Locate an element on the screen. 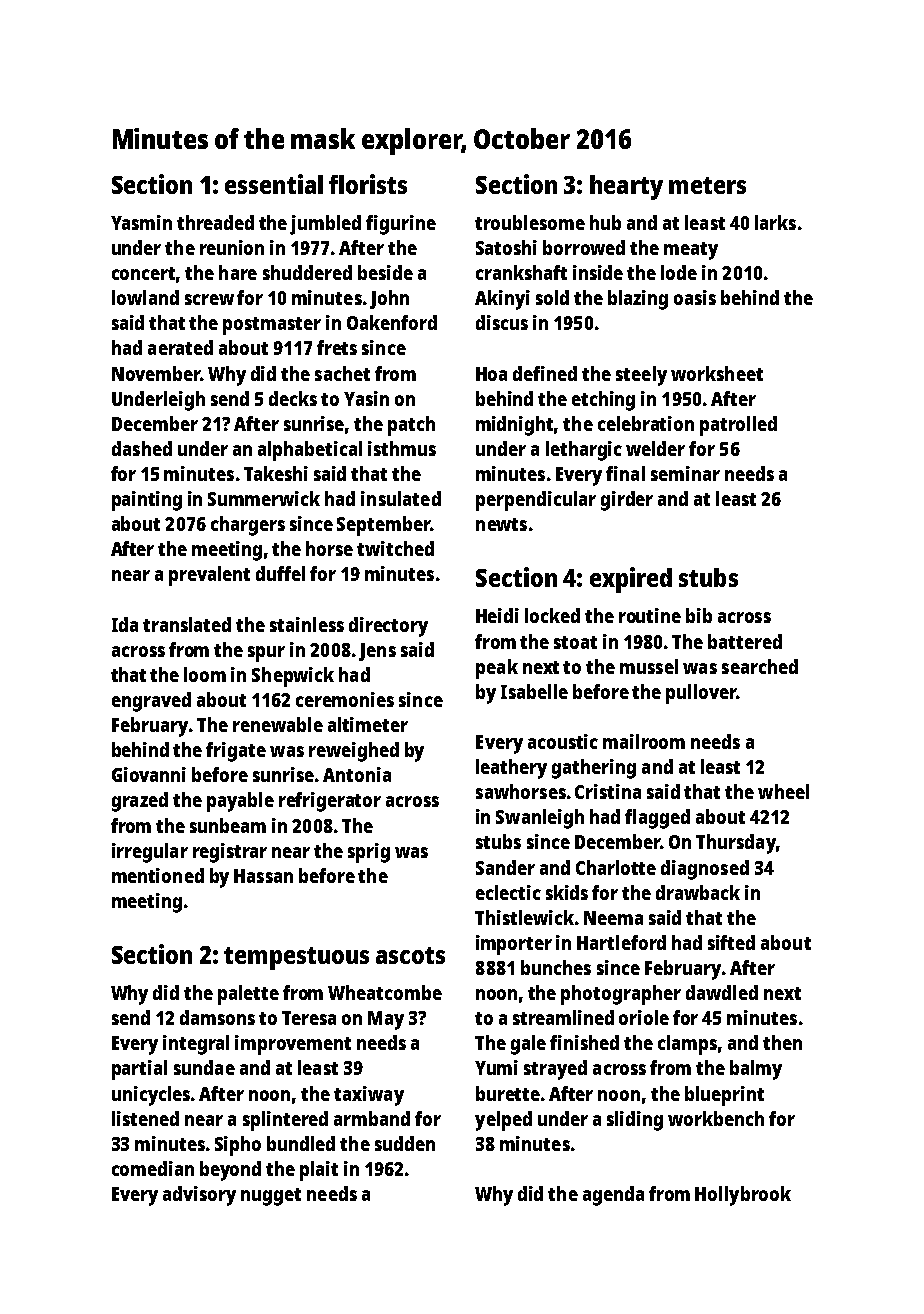  Hollybrook is located at coordinates (743, 1196).
